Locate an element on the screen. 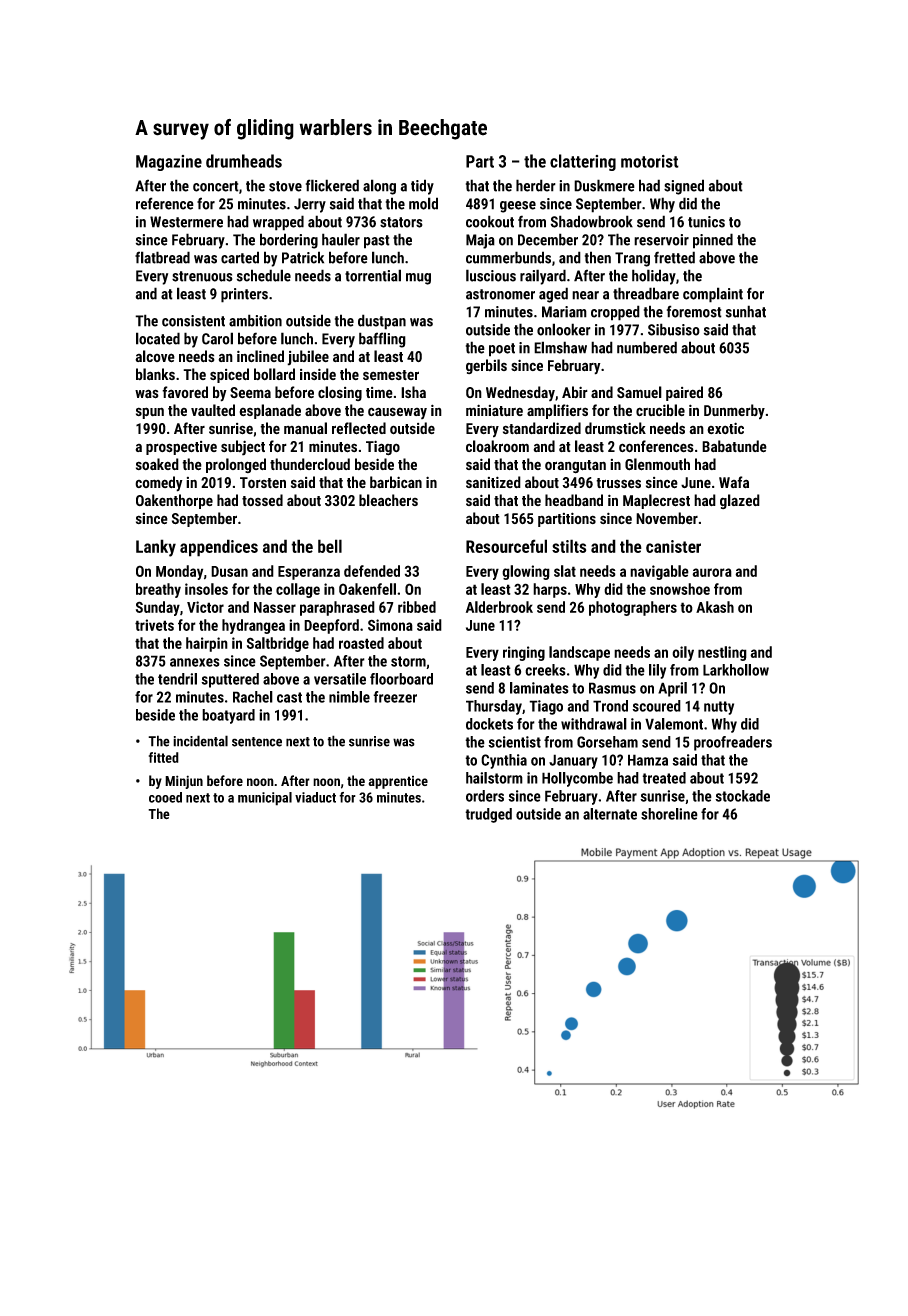 The image size is (908, 1316). scoured is located at coordinates (656, 706).
